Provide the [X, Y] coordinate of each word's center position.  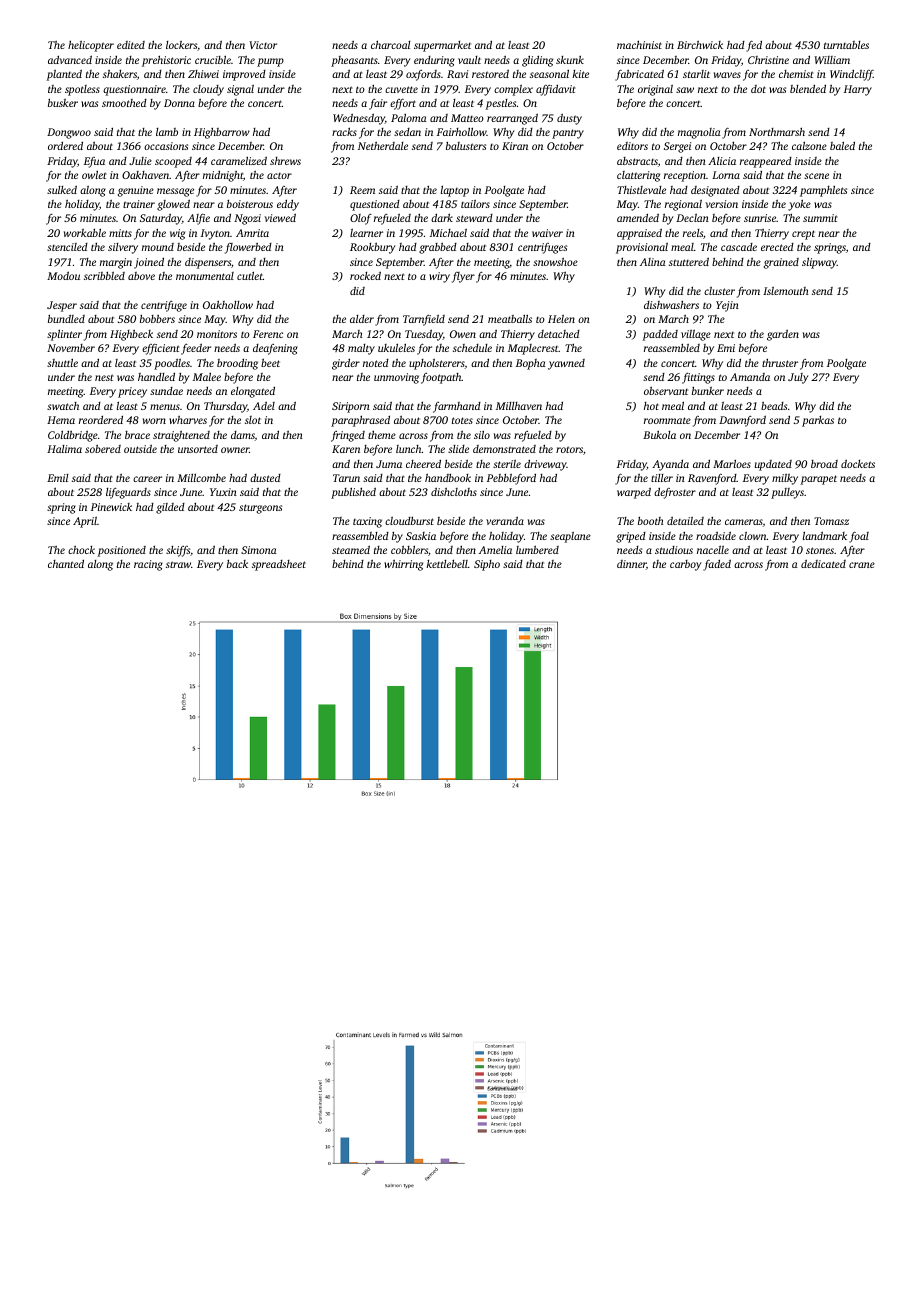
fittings [698, 378]
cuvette [401, 89]
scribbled [104, 276]
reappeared [766, 162]
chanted [66, 564]
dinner [631, 565]
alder [362, 319]
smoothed [124, 103]
